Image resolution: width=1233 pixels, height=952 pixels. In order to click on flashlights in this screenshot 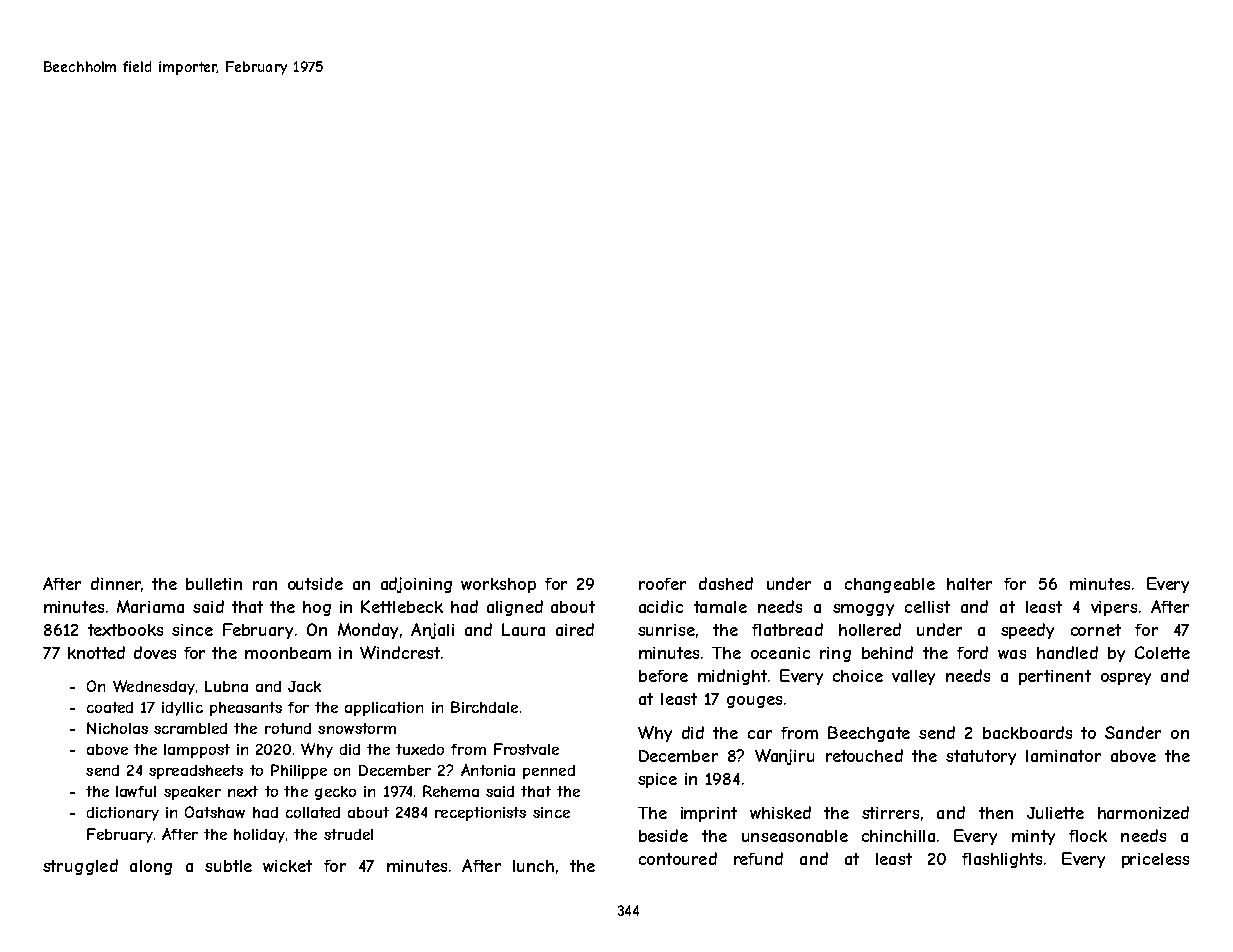, I will do `click(1002, 860)`.
